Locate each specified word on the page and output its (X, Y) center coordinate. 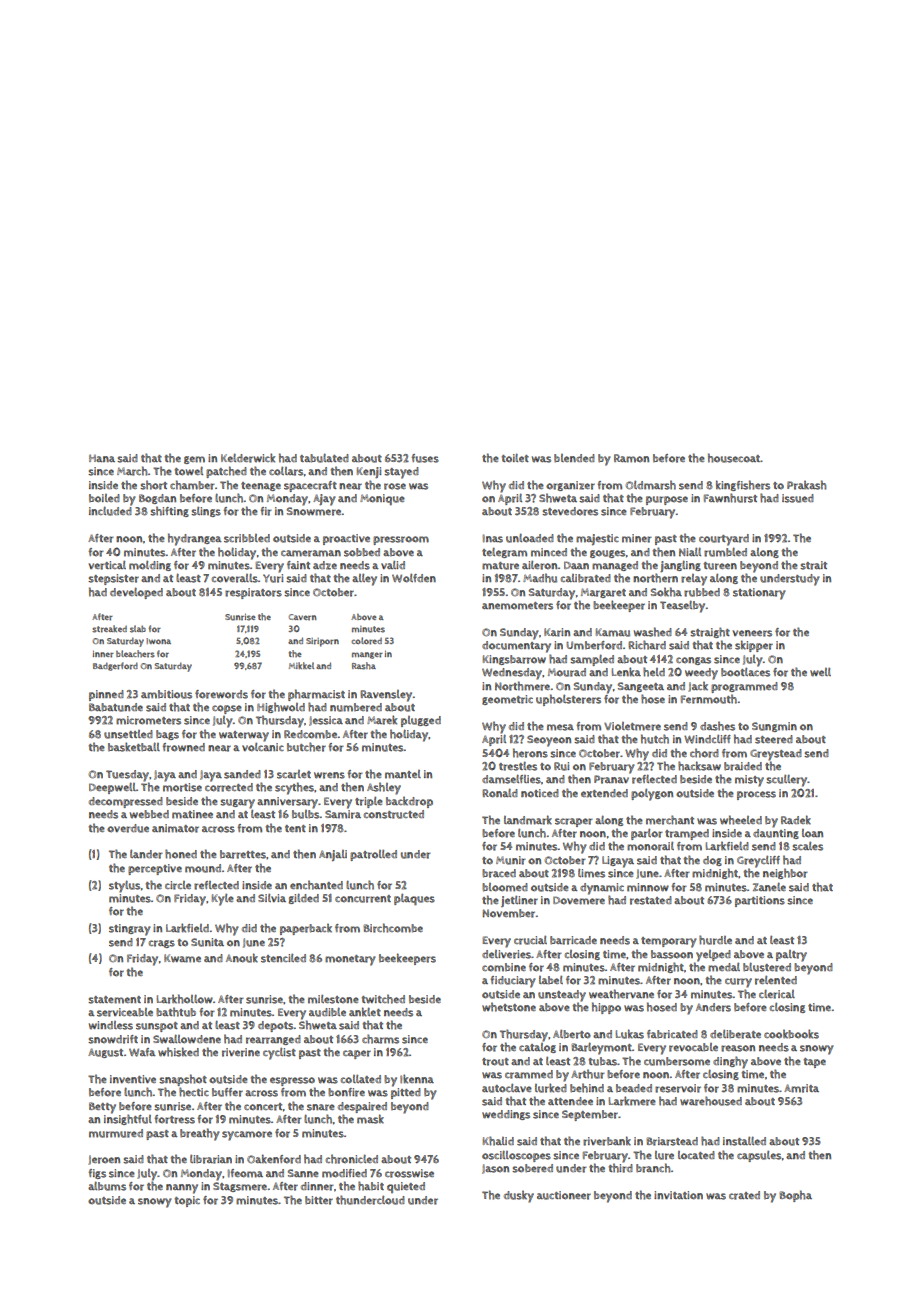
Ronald (500, 793)
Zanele (769, 886)
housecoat (734, 458)
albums (107, 1186)
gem (194, 460)
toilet (515, 458)
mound (203, 868)
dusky (519, 1196)
